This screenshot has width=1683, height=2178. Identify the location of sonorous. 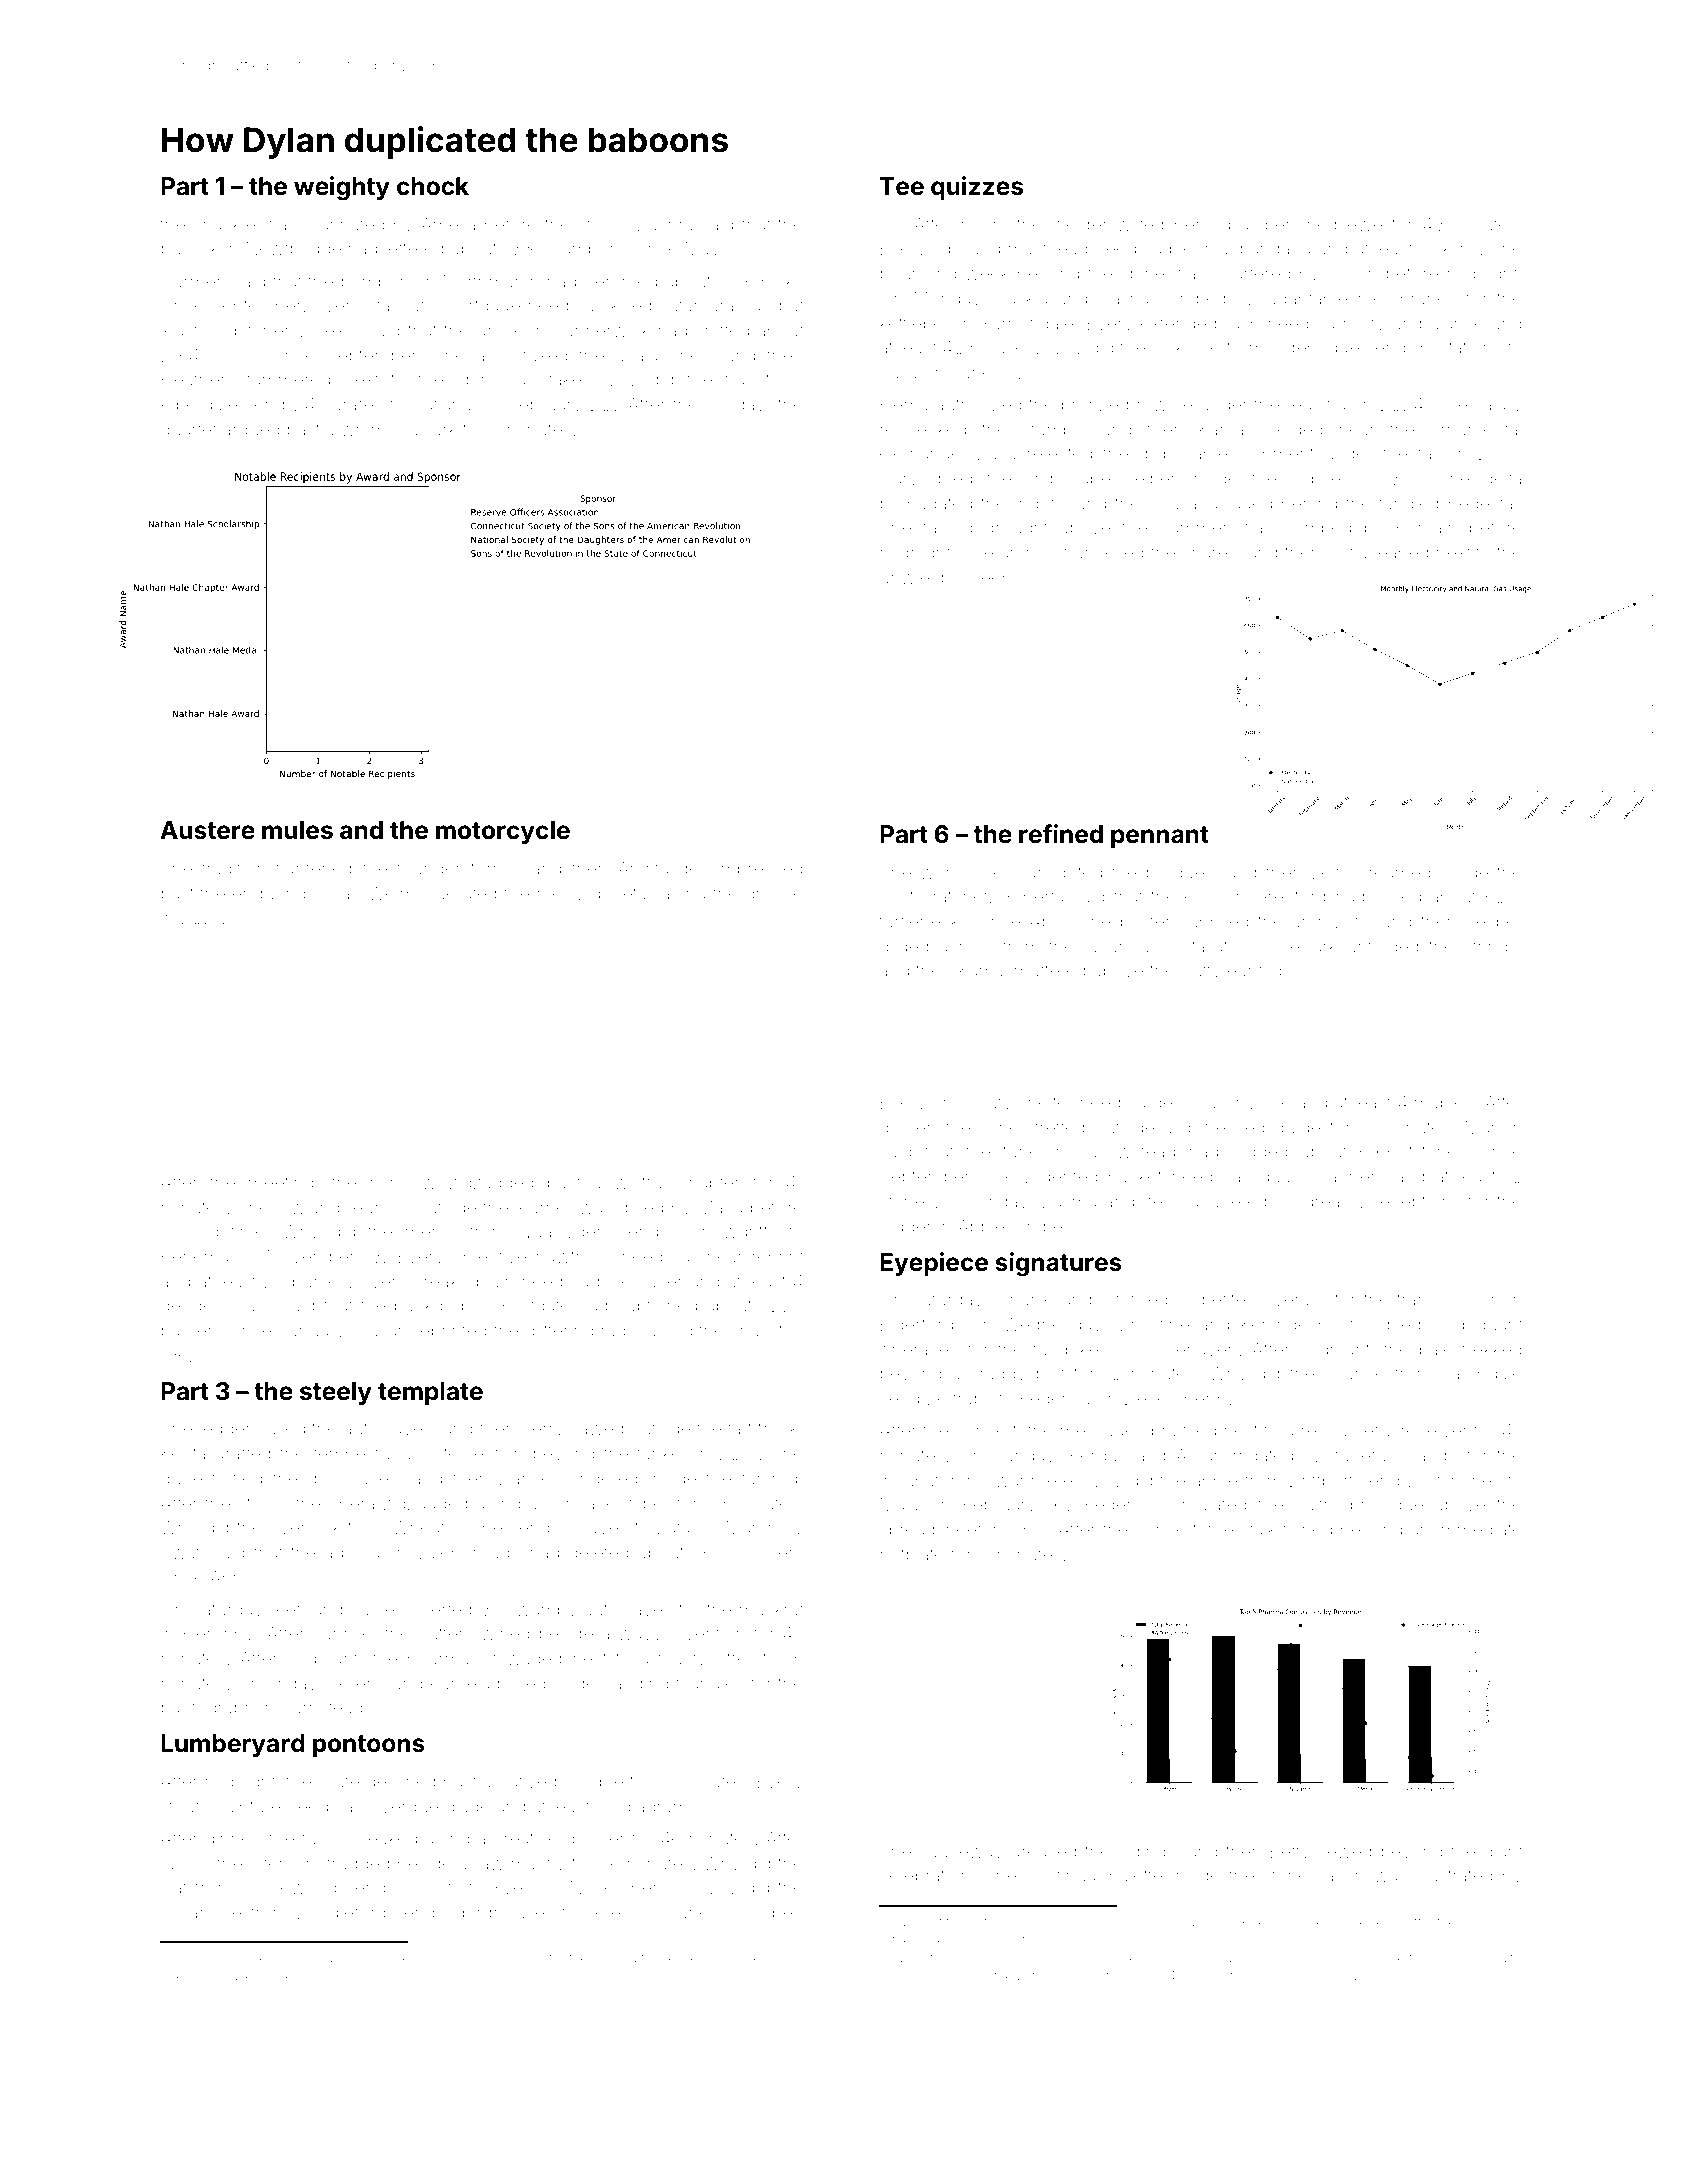
(1460, 1959).
